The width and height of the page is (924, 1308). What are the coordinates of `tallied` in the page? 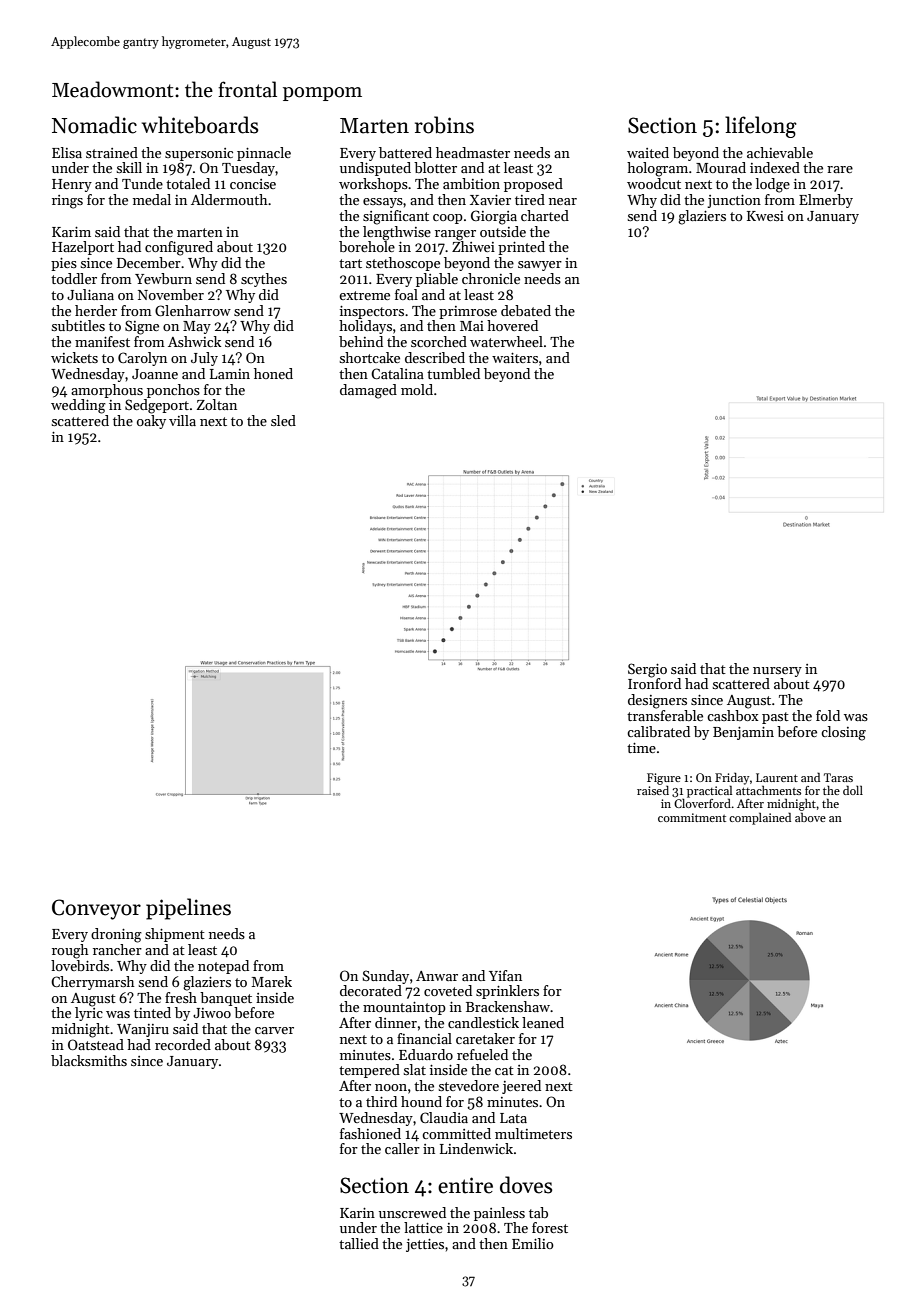 It's located at (359, 1243).
